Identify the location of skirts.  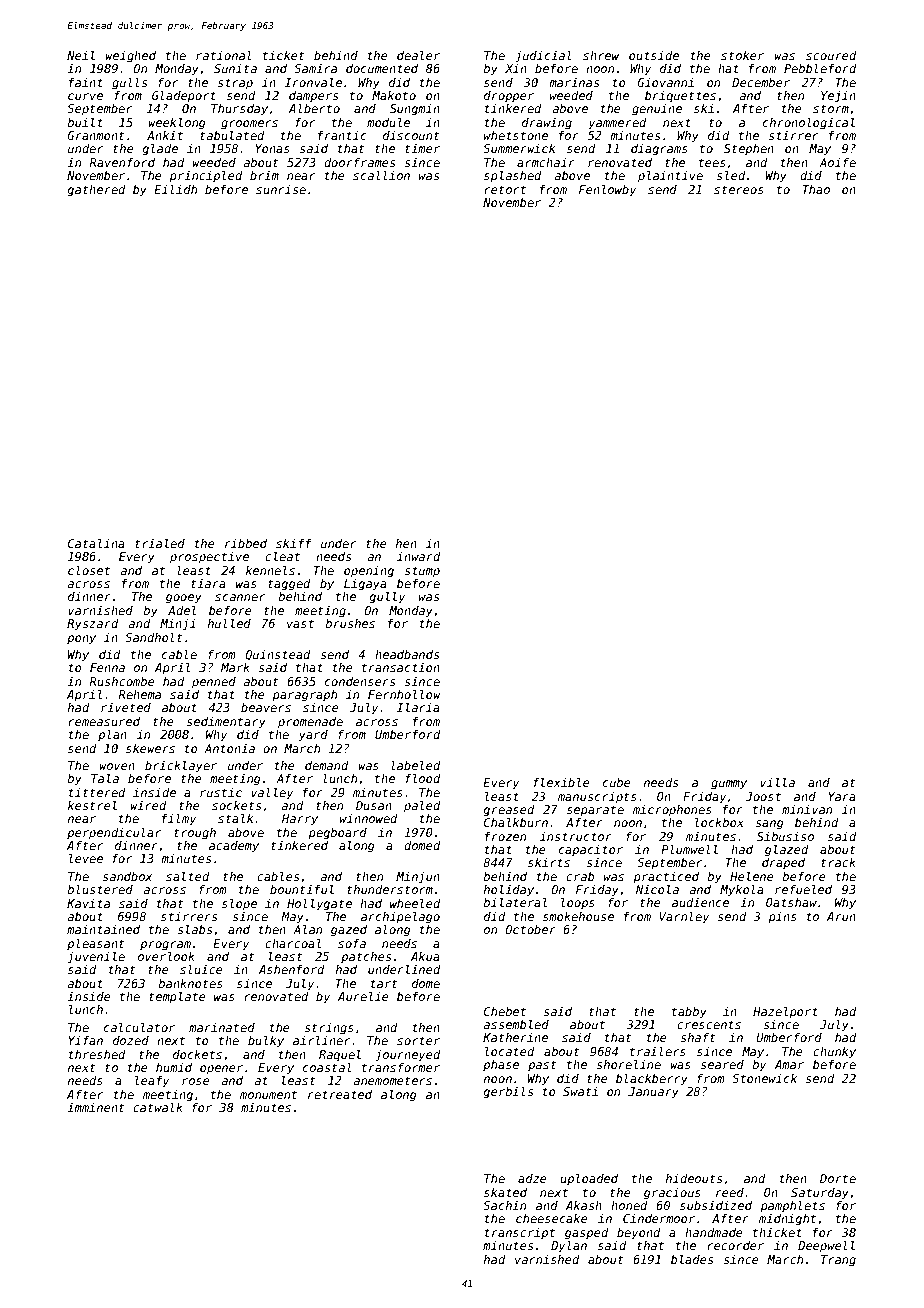
(549, 862).
